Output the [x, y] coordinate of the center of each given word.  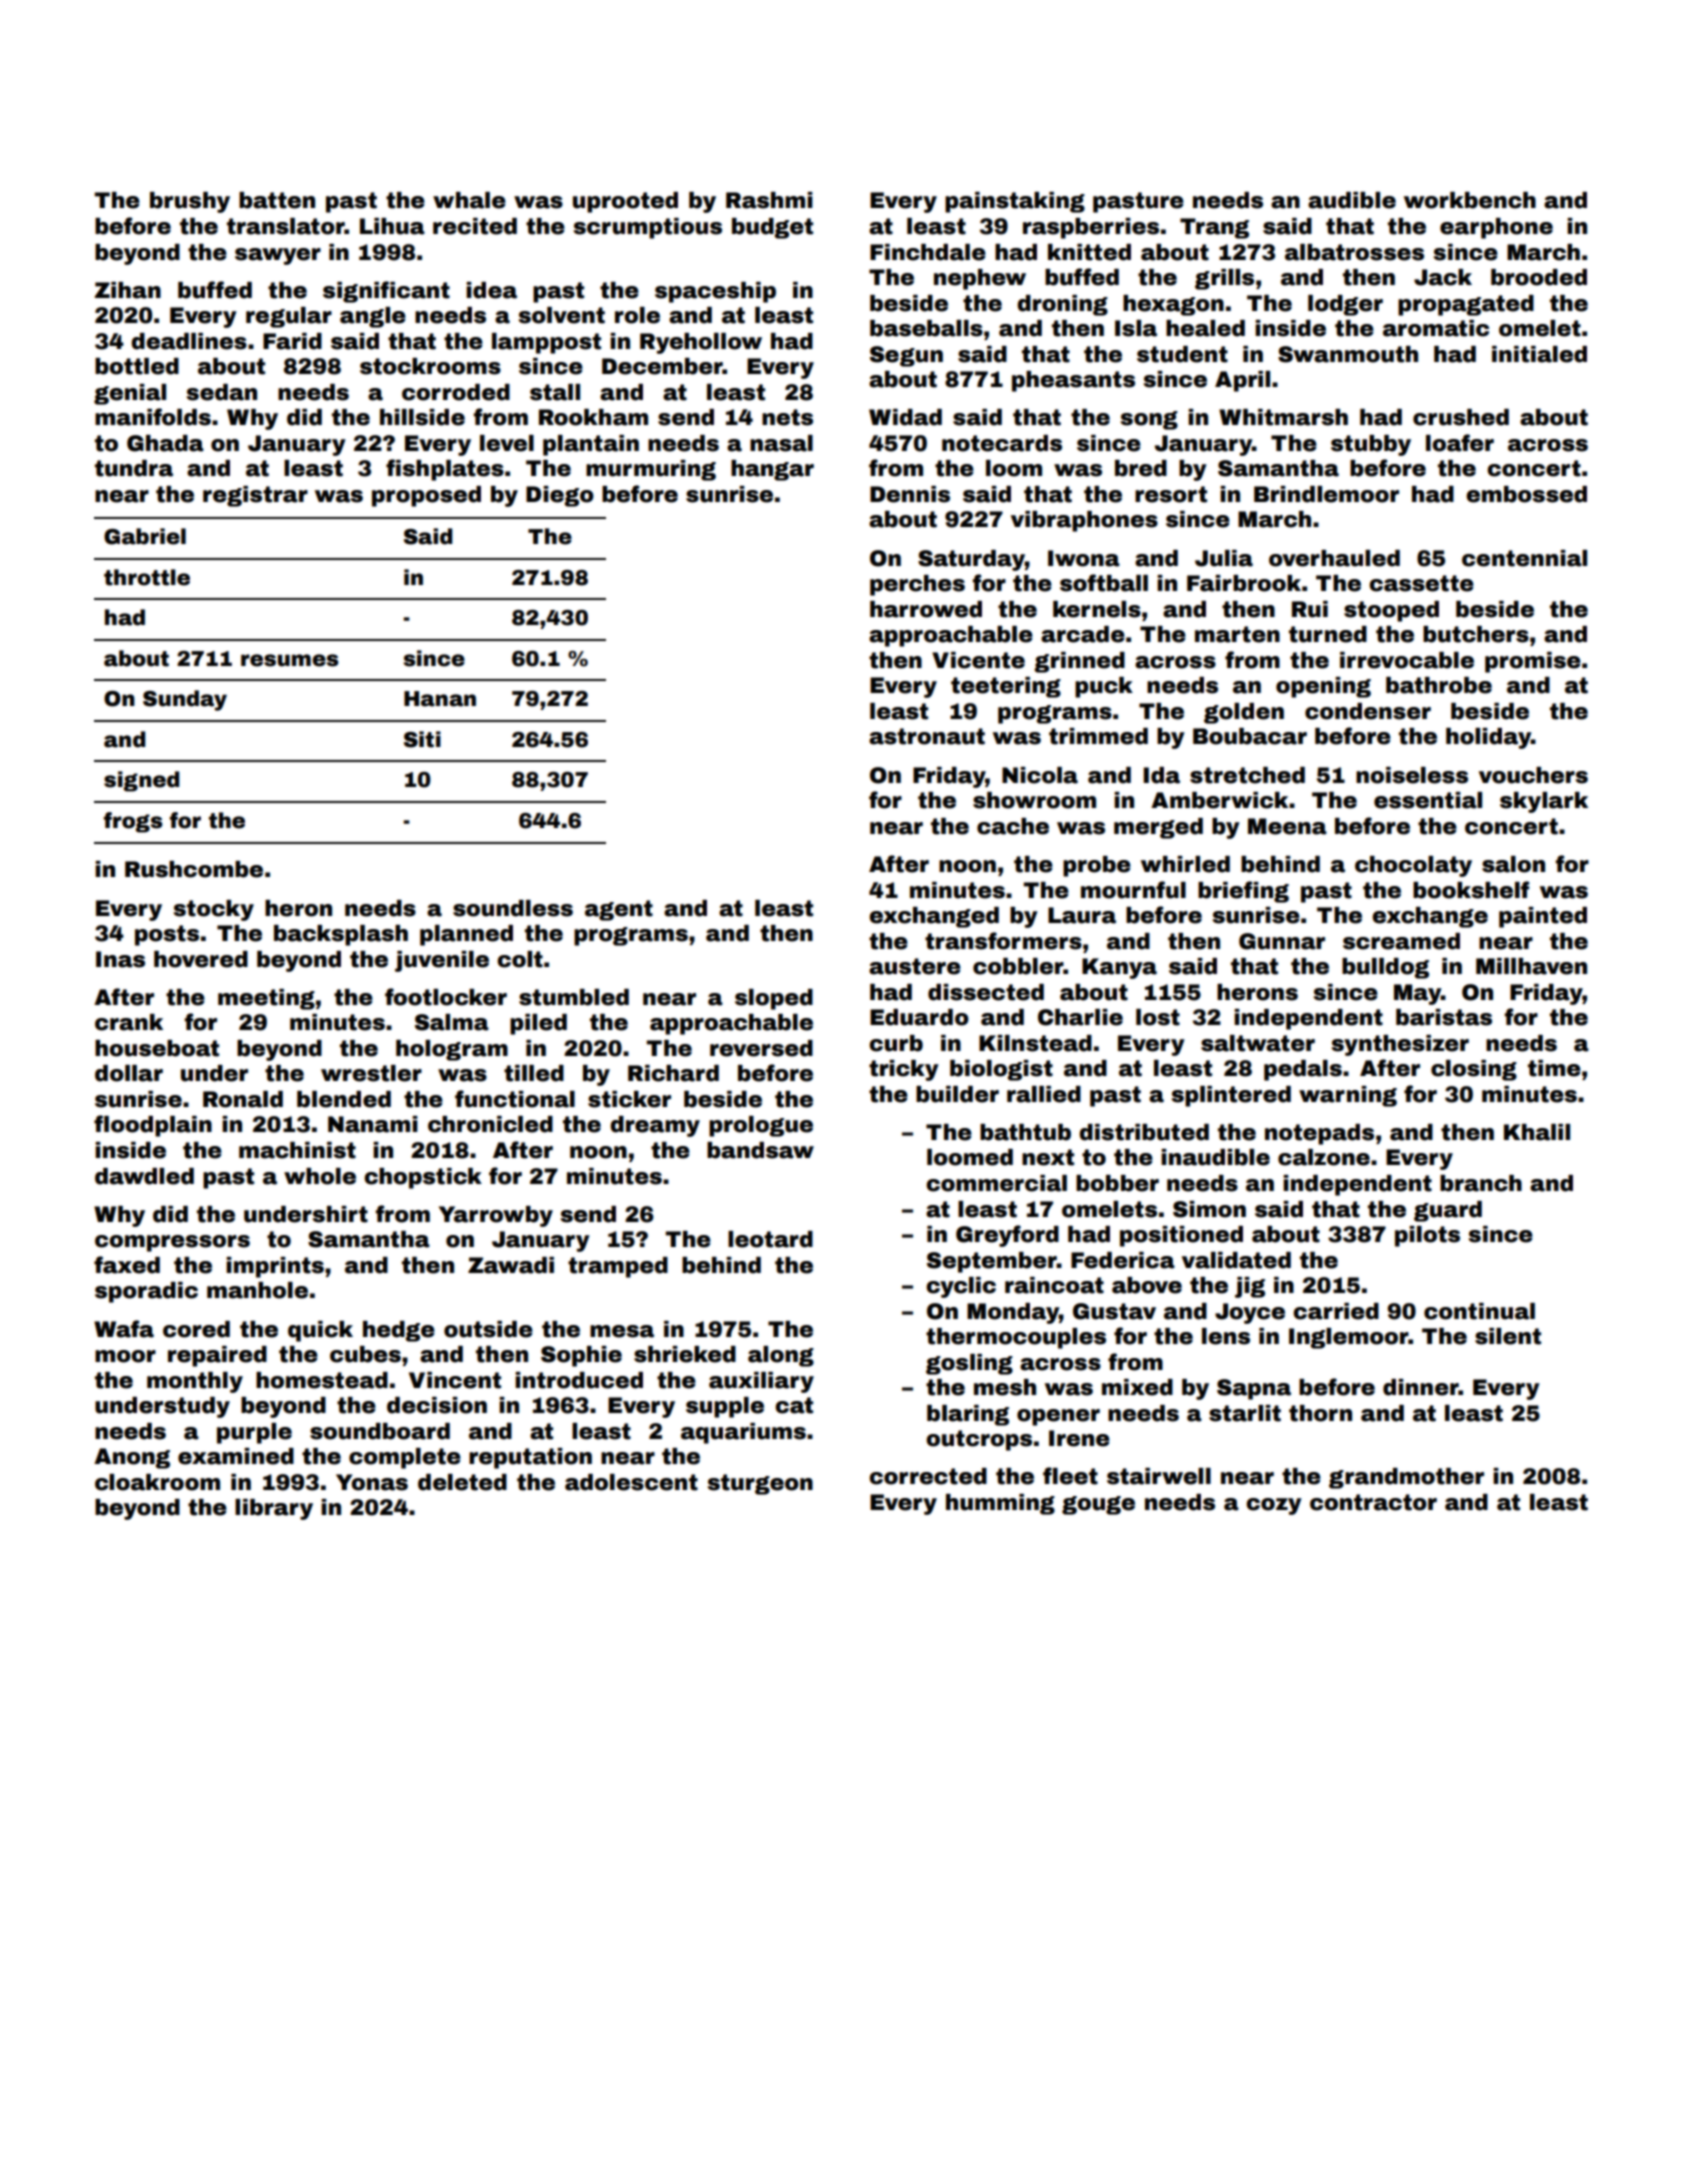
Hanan [440, 699]
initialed [1539, 354]
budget [772, 228]
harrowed [926, 609]
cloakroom [157, 1482]
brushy [190, 202]
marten [1237, 634]
